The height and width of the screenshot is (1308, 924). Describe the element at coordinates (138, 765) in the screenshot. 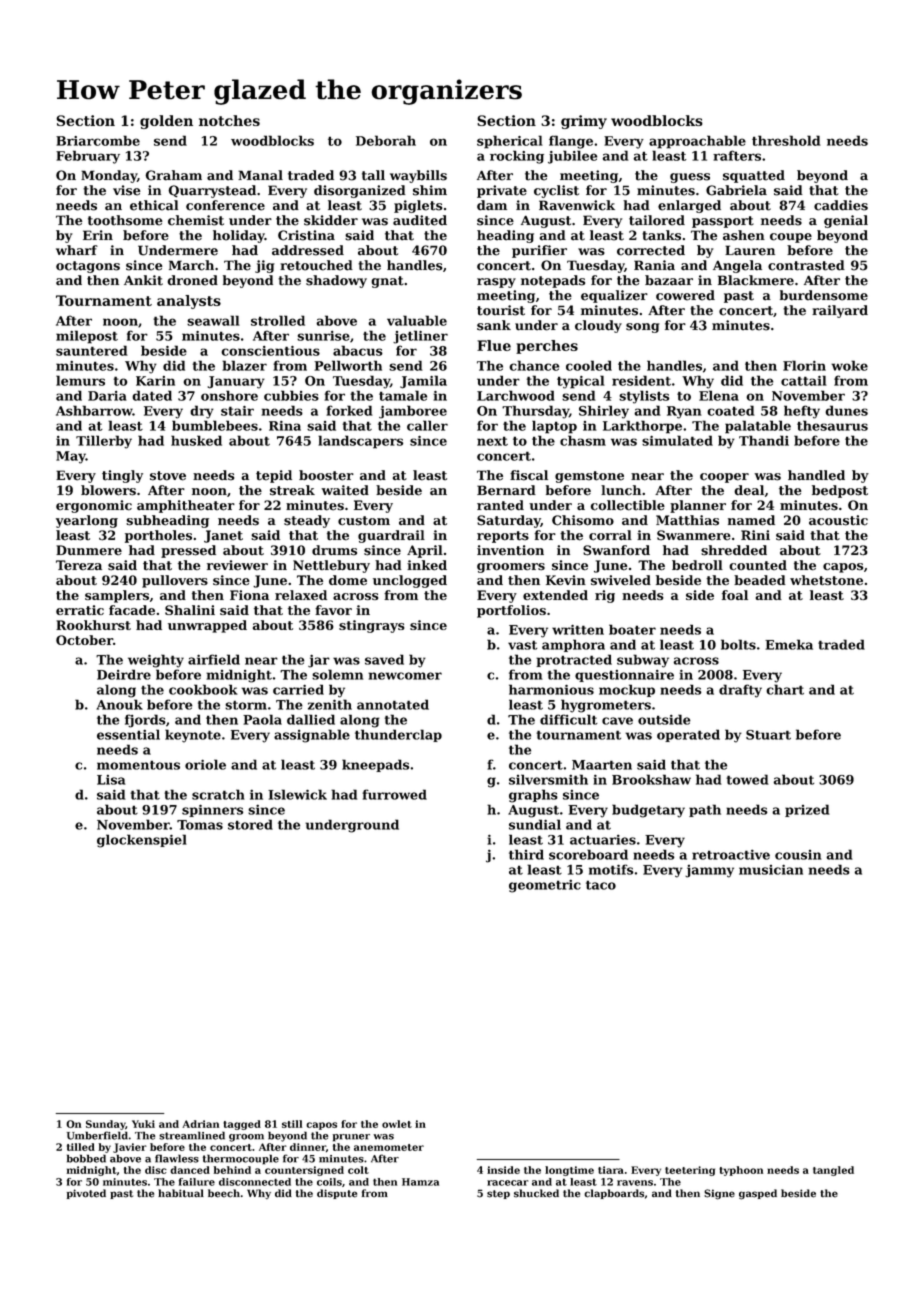

I see `momentous` at that location.
